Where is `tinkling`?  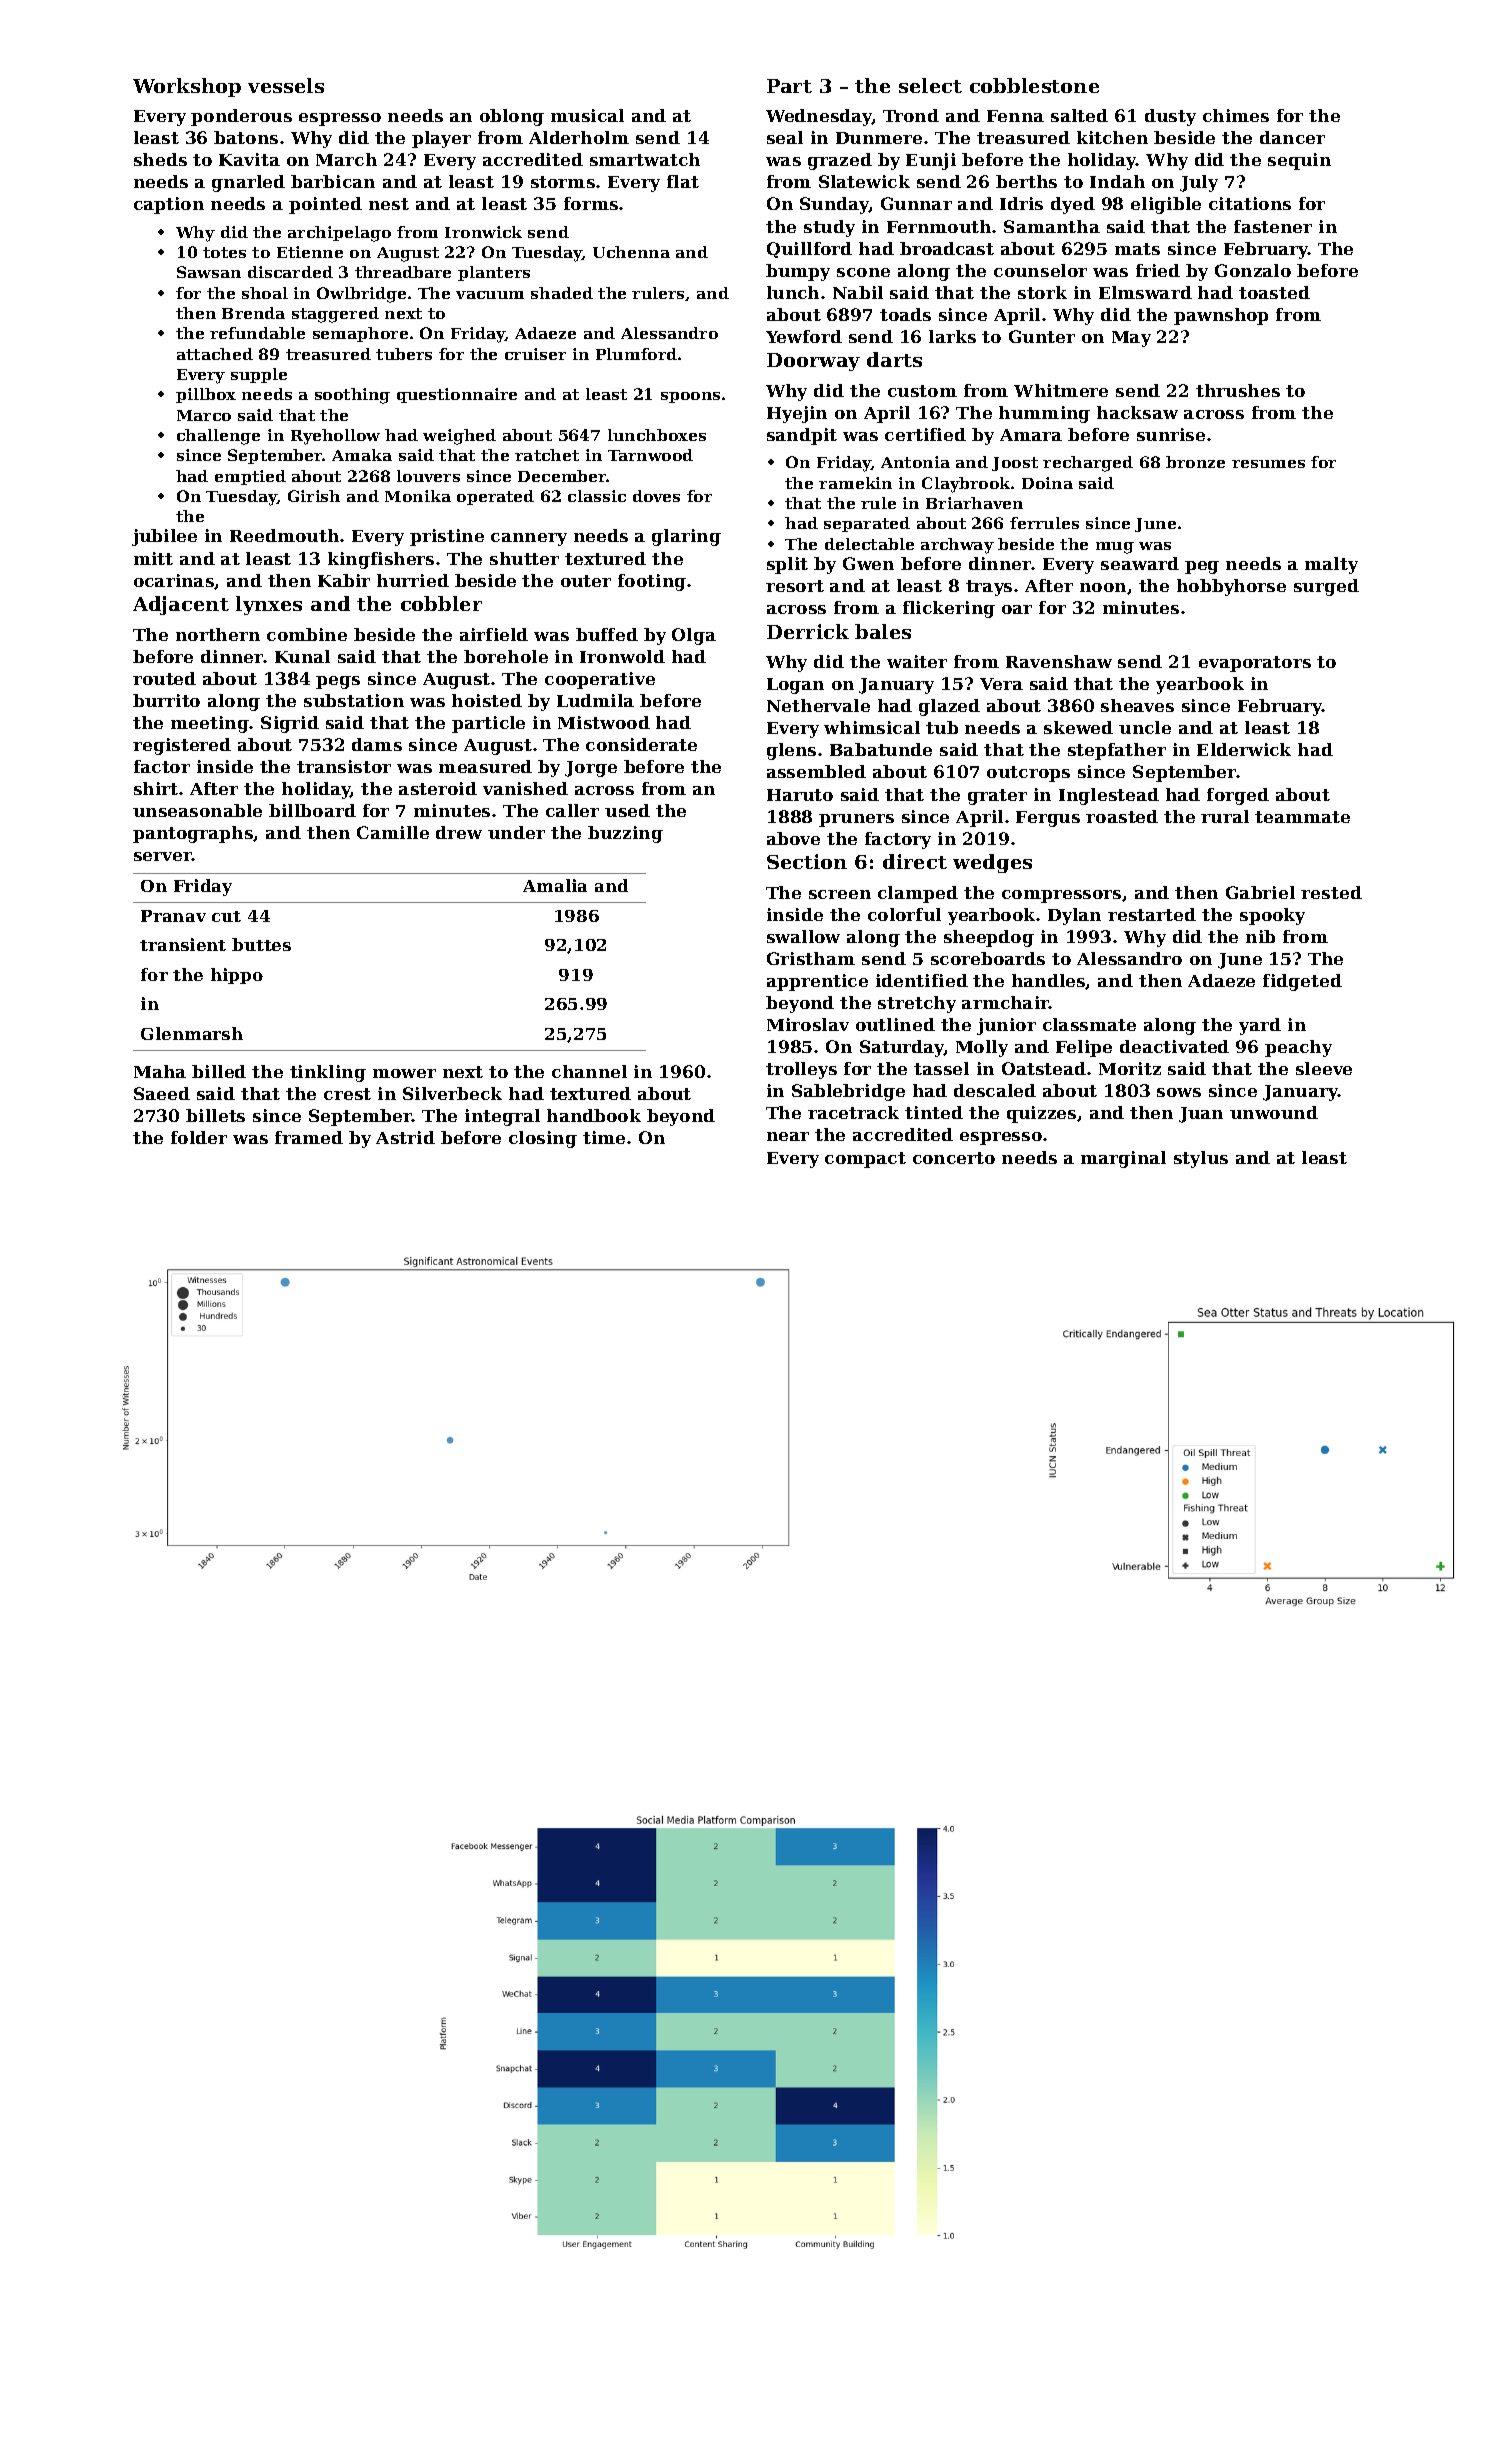
tinkling is located at coordinates (328, 1073).
